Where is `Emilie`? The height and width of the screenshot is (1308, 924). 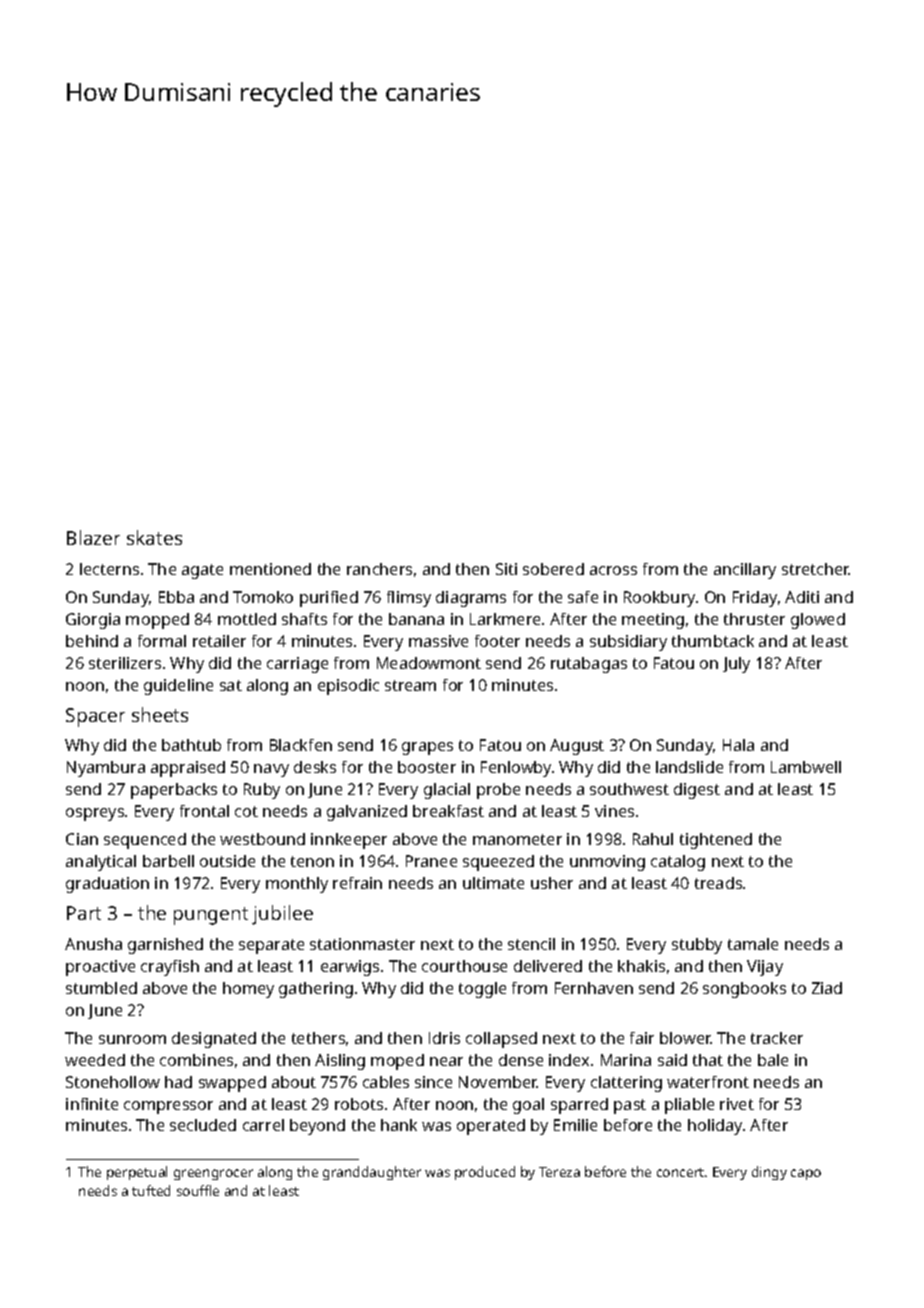 Emilie is located at coordinates (575, 1125).
